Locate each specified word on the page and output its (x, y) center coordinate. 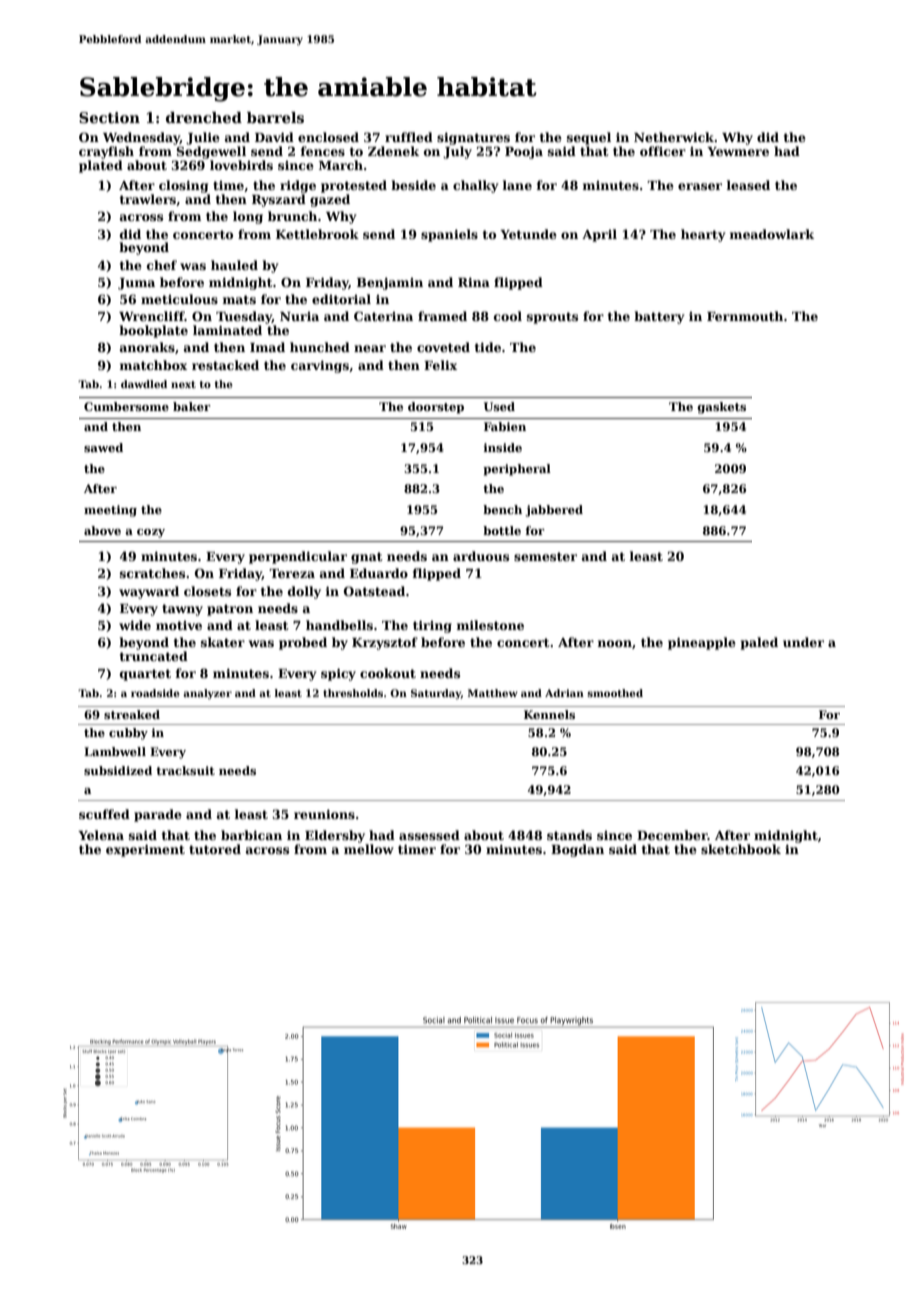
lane (517, 185)
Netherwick (674, 137)
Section (109, 117)
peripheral (517, 470)
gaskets (721, 408)
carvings (320, 366)
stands (569, 835)
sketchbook (741, 849)
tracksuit (185, 770)
